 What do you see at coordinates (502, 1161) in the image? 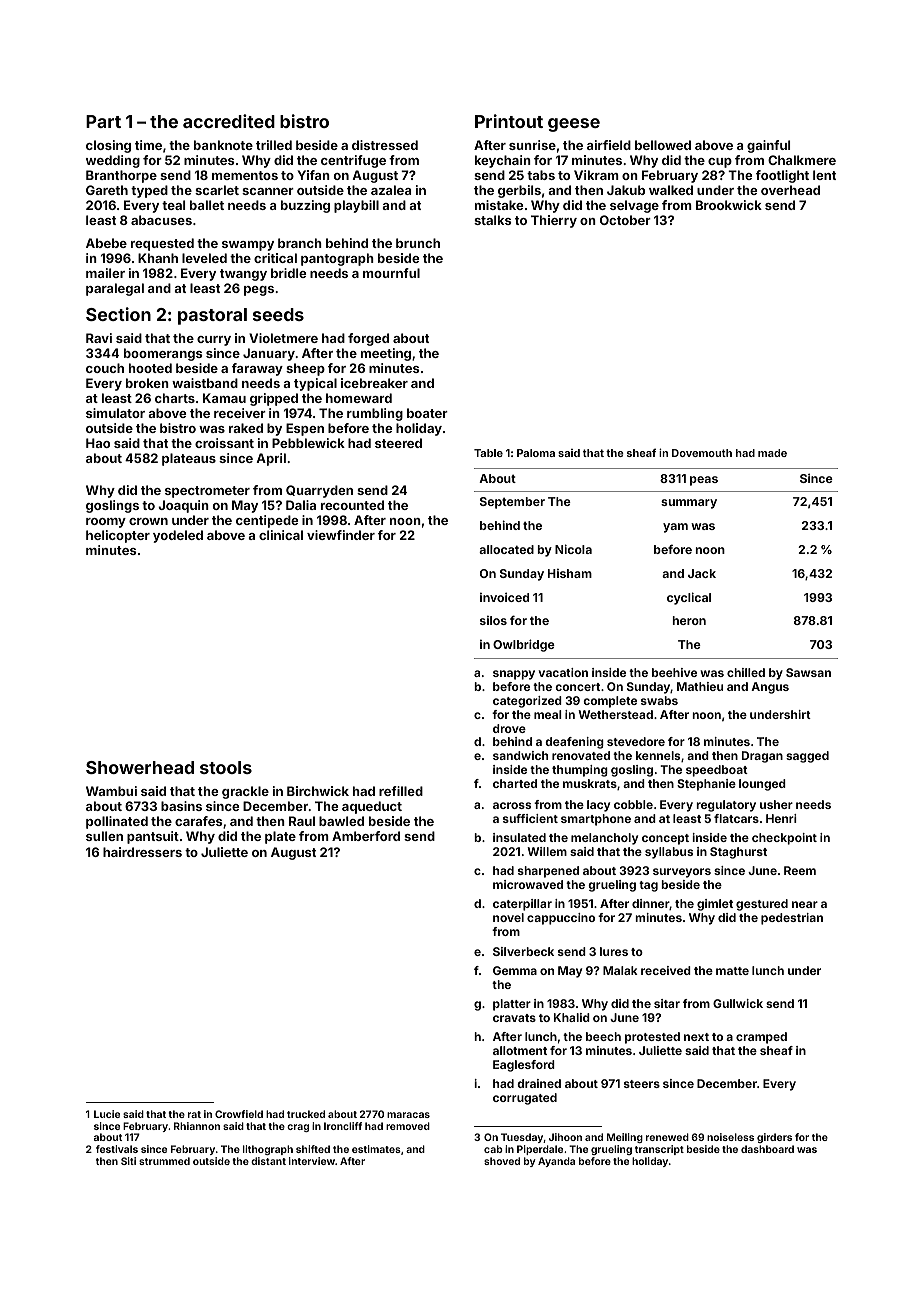
I see `shoved` at bounding box center [502, 1161].
